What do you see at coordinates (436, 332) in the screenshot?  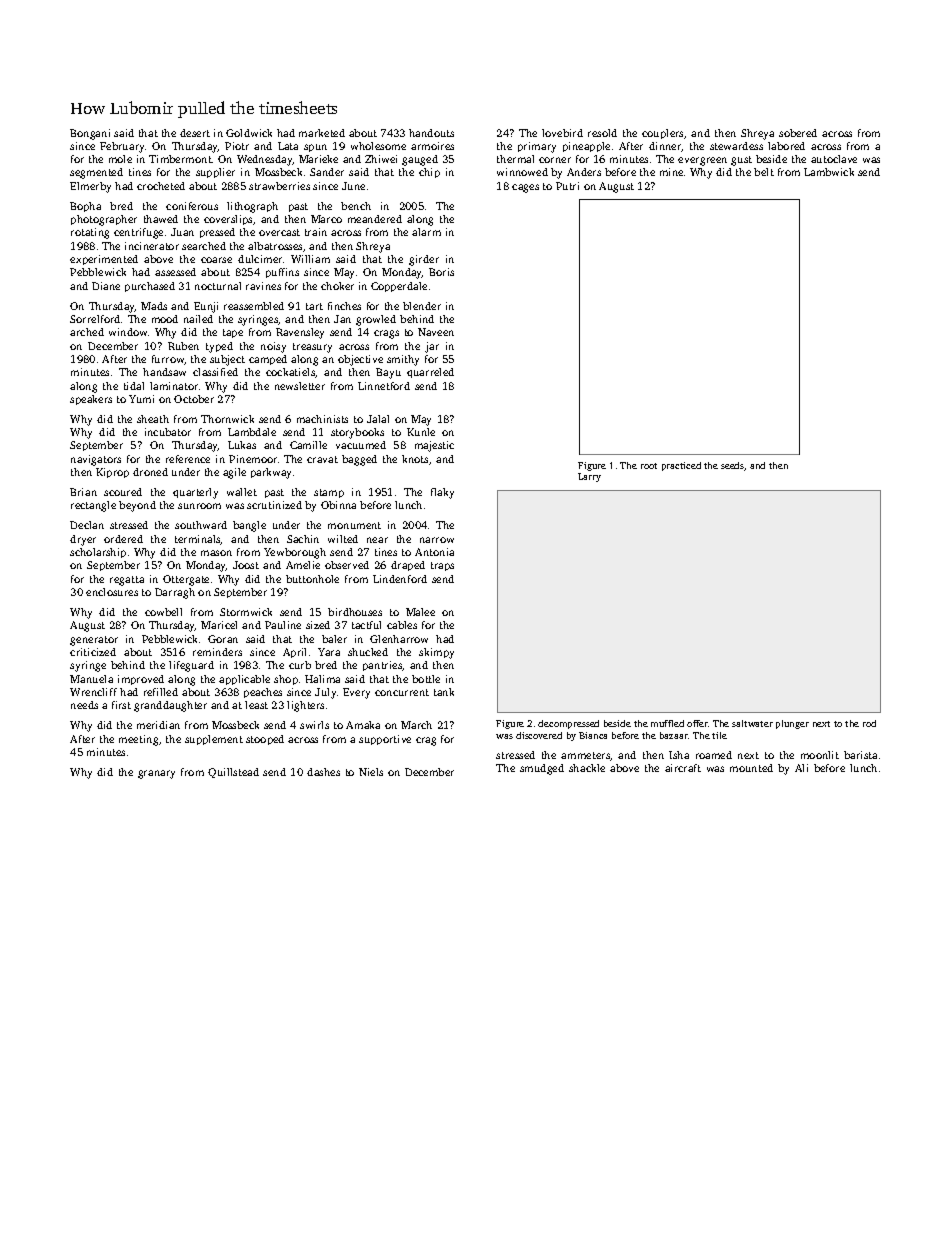 I see `Naveen` at bounding box center [436, 332].
